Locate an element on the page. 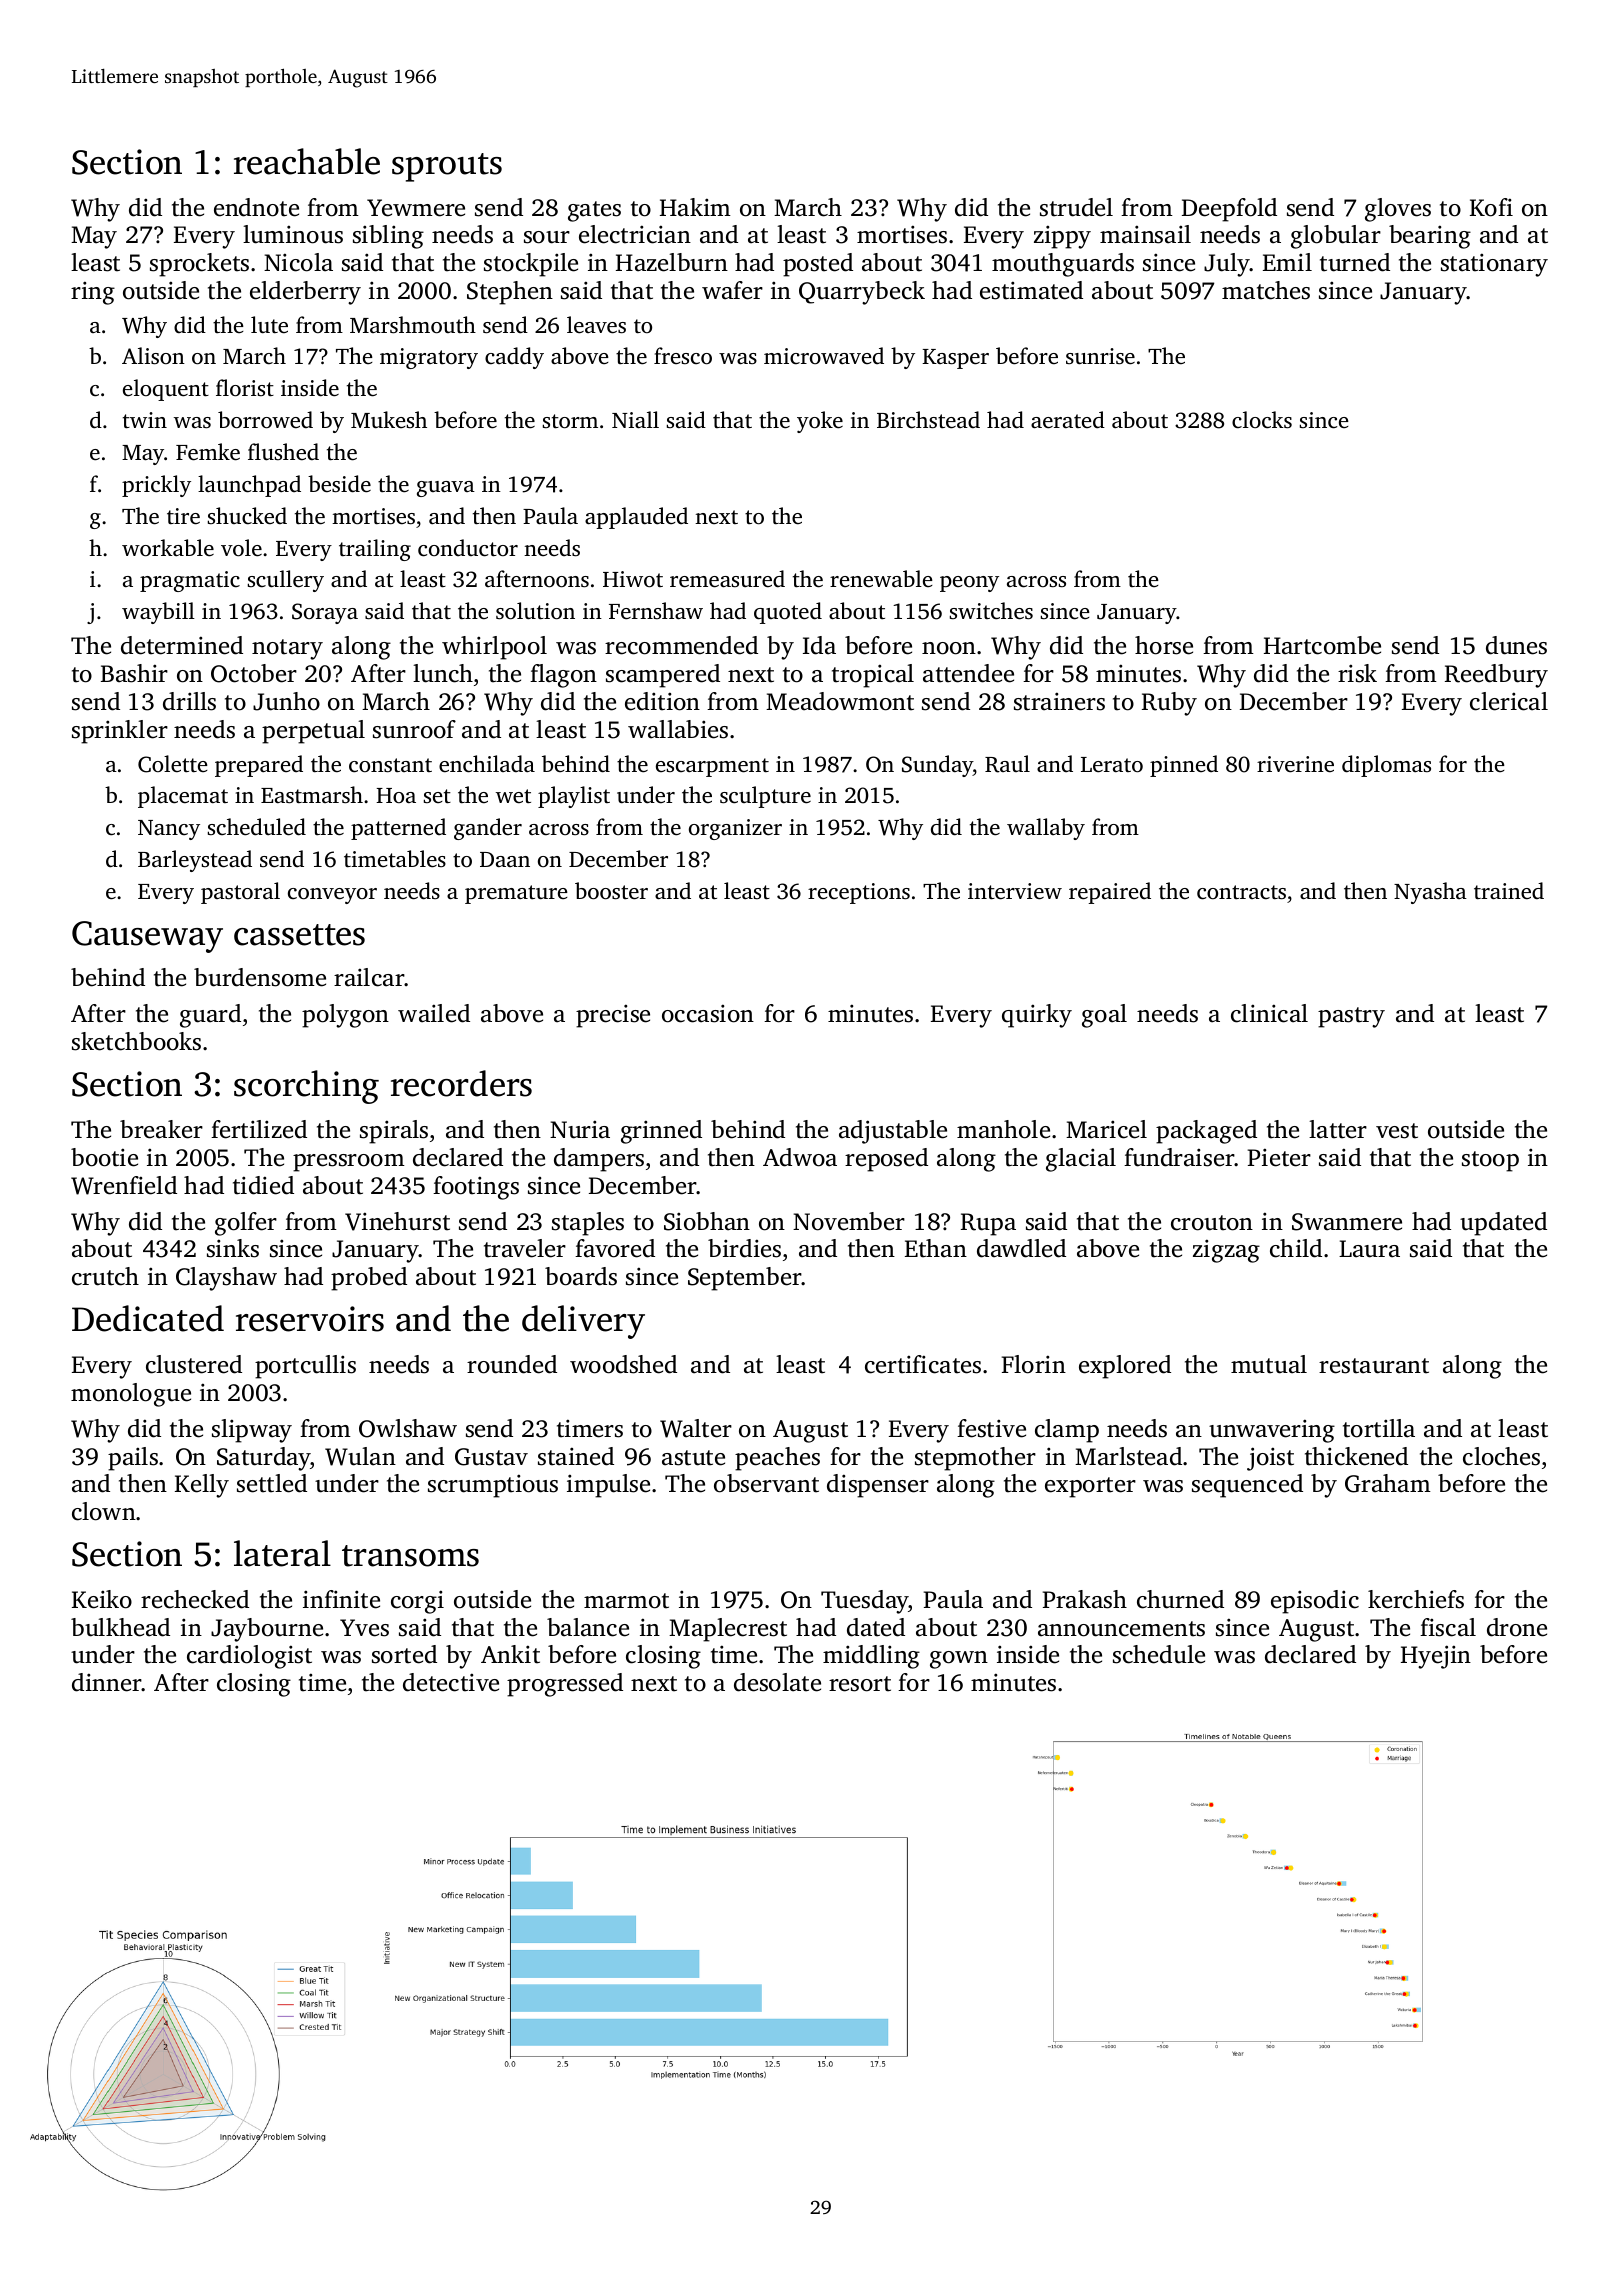  stationary is located at coordinates (1494, 265).
